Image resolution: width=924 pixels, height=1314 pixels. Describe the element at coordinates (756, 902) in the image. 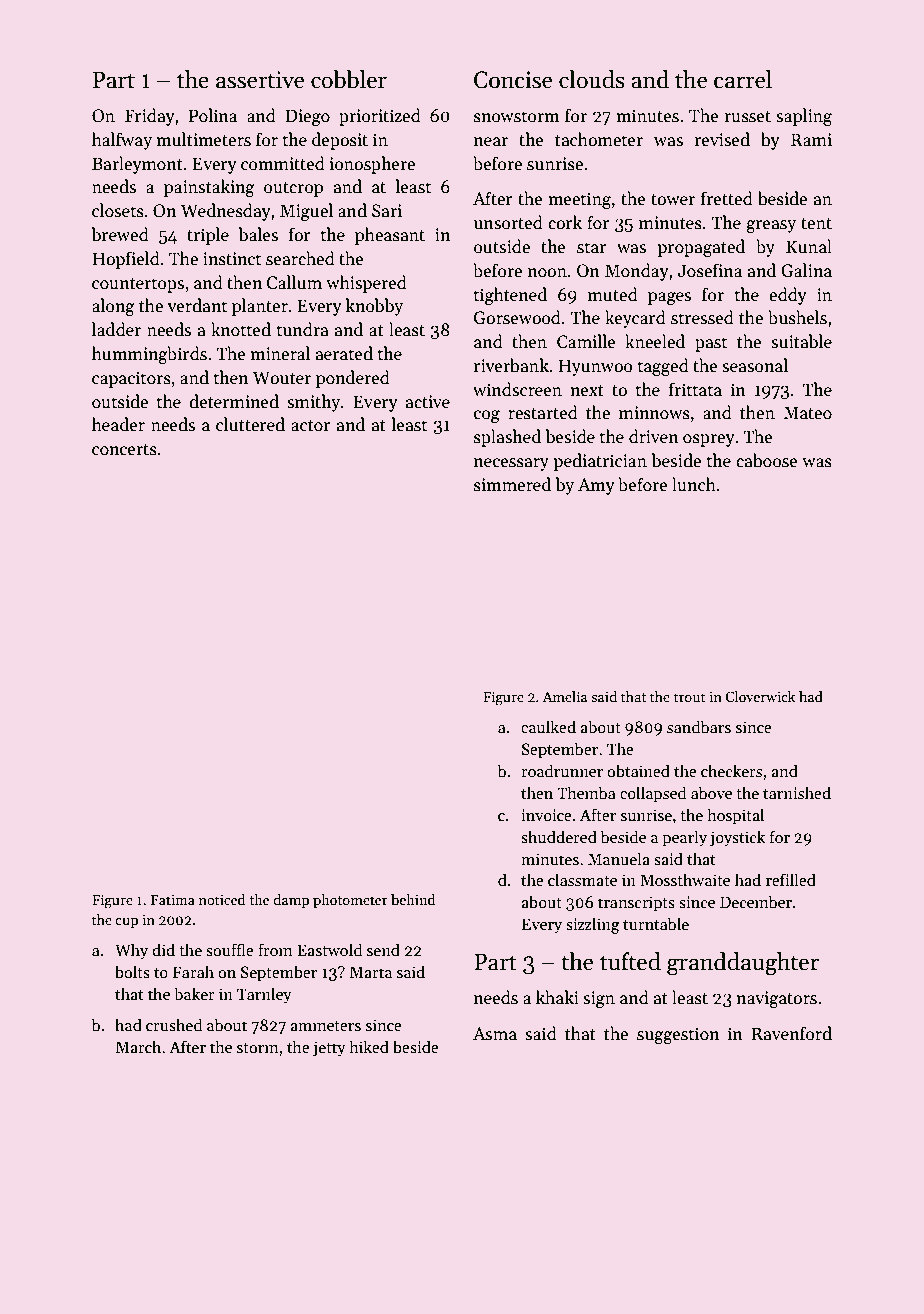

I see `December` at that location.
